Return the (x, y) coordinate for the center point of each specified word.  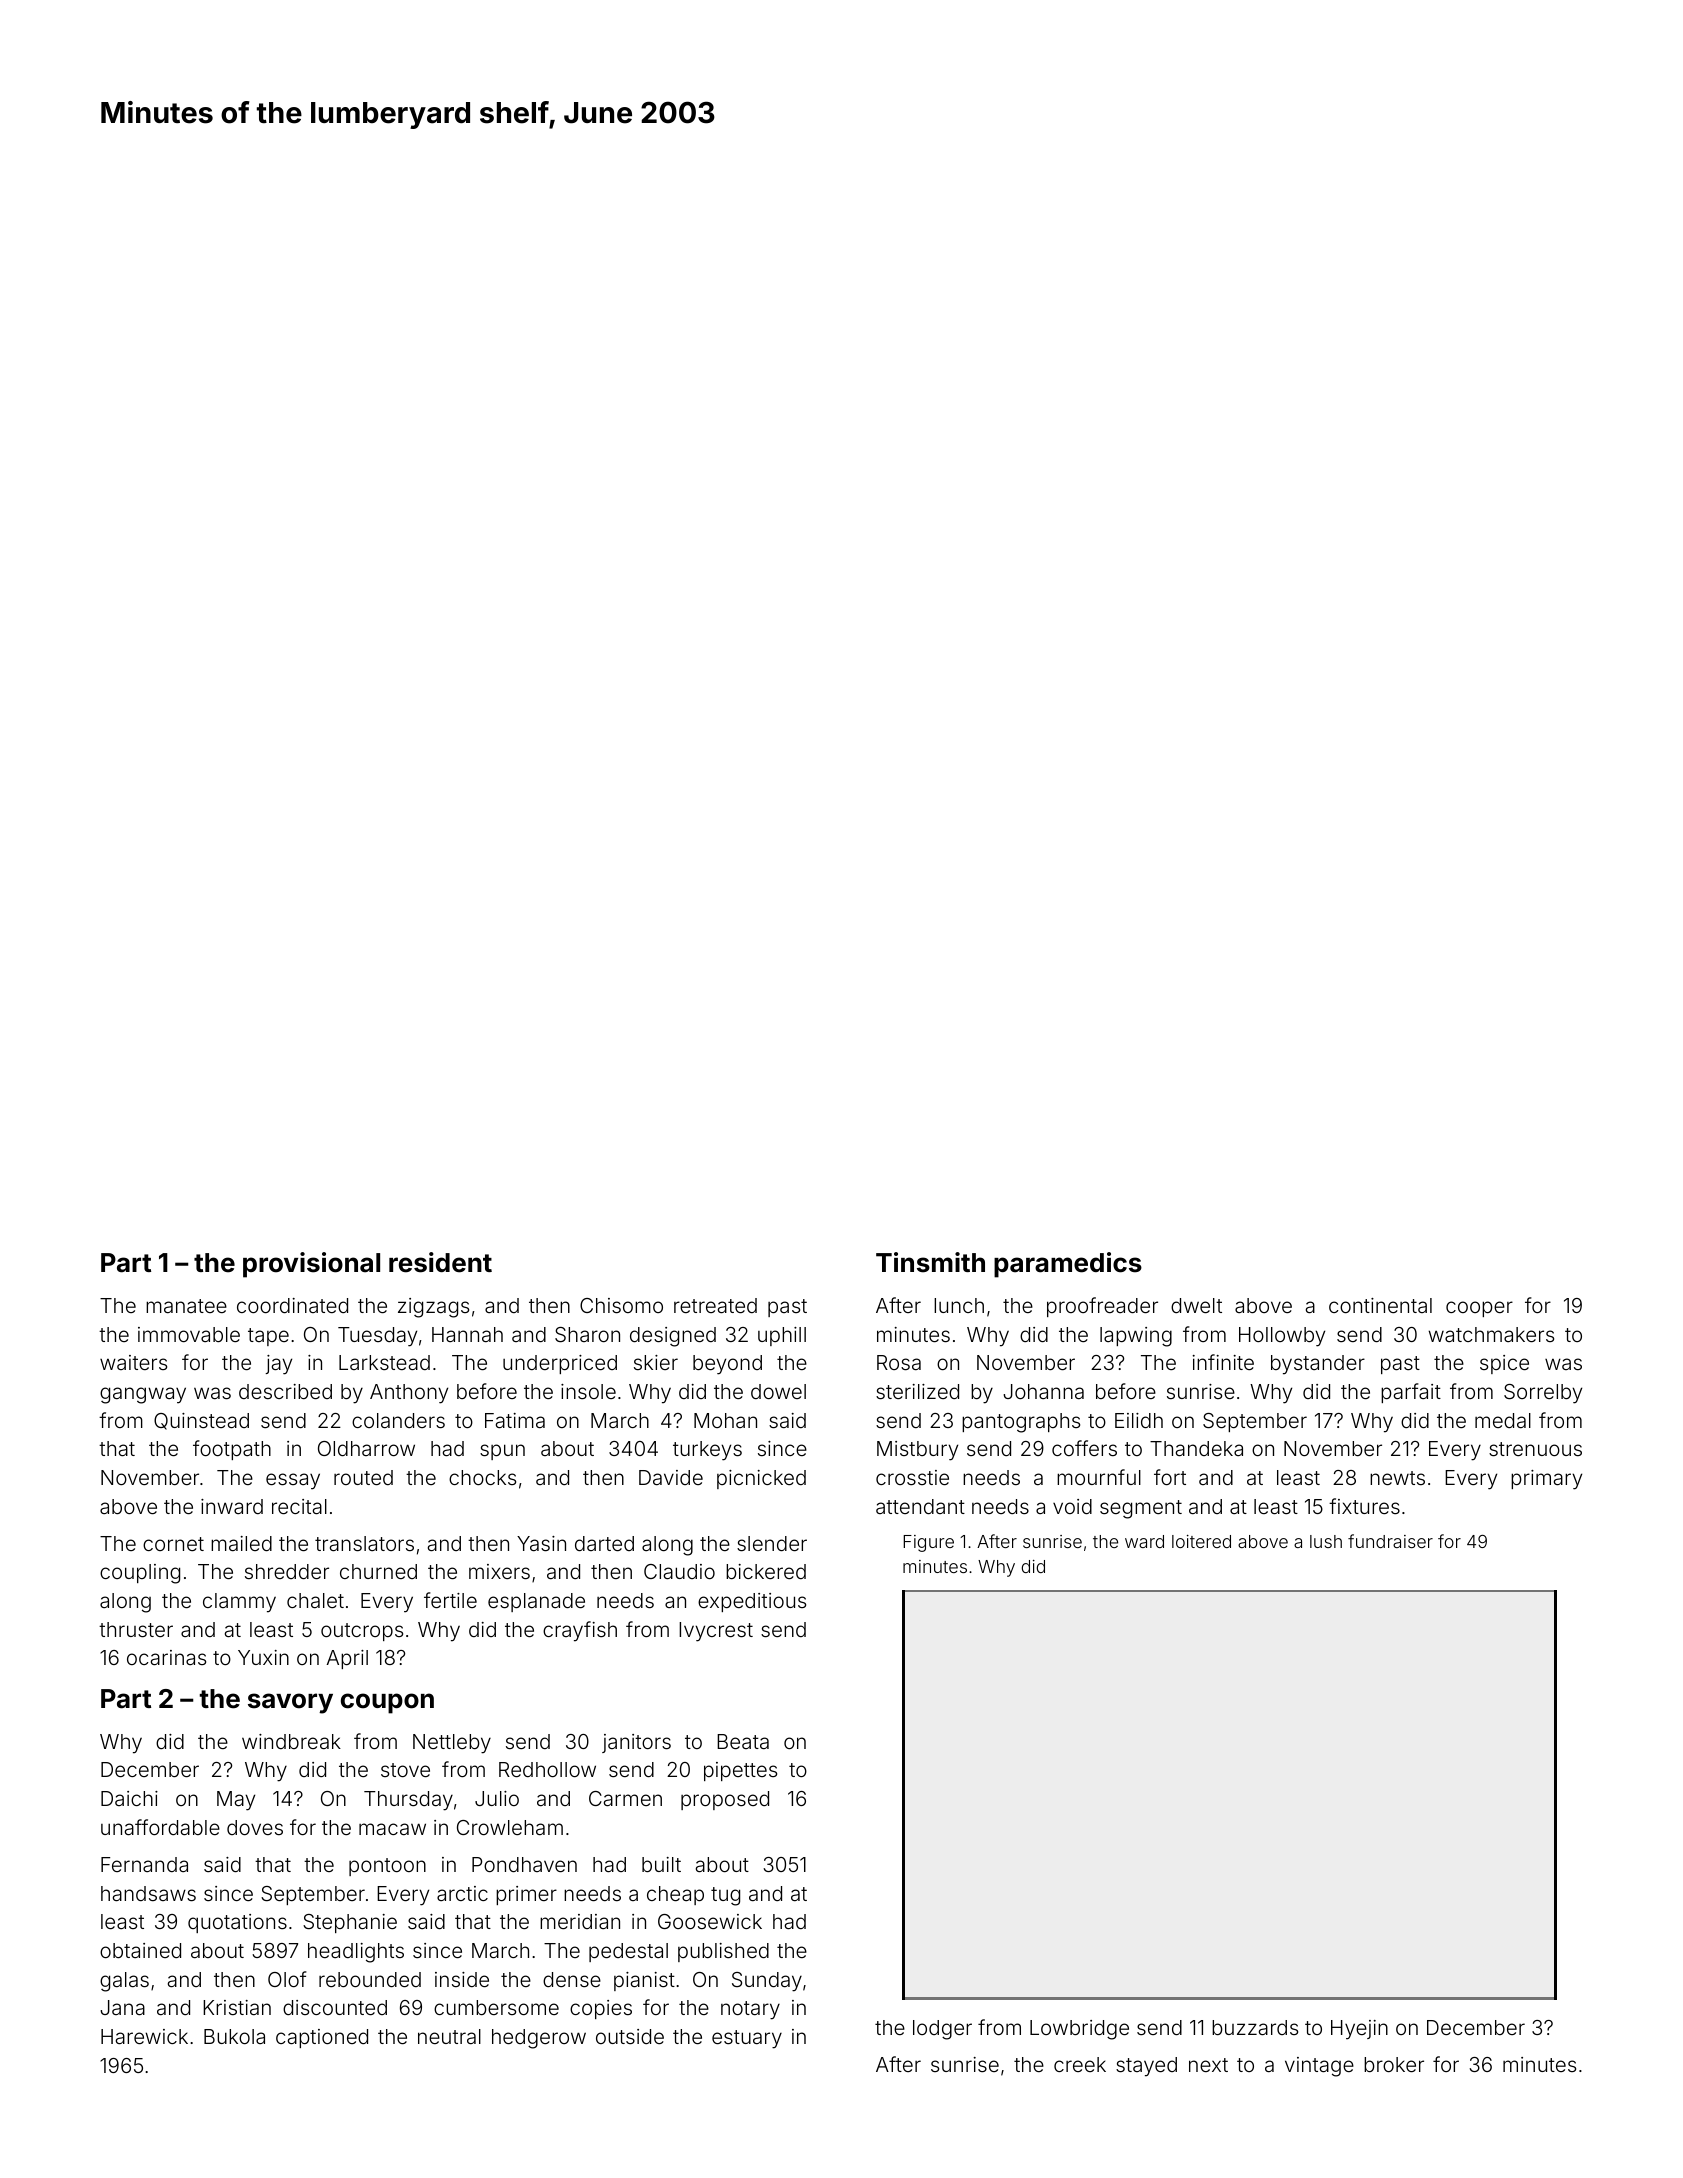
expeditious (752, 1602)
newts (1397, 1478)
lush (1326, 1541)
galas (124, 1982)
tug (725, 1896)
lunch (959, 1305)
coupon (387, 1703)
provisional (311, 1265)
